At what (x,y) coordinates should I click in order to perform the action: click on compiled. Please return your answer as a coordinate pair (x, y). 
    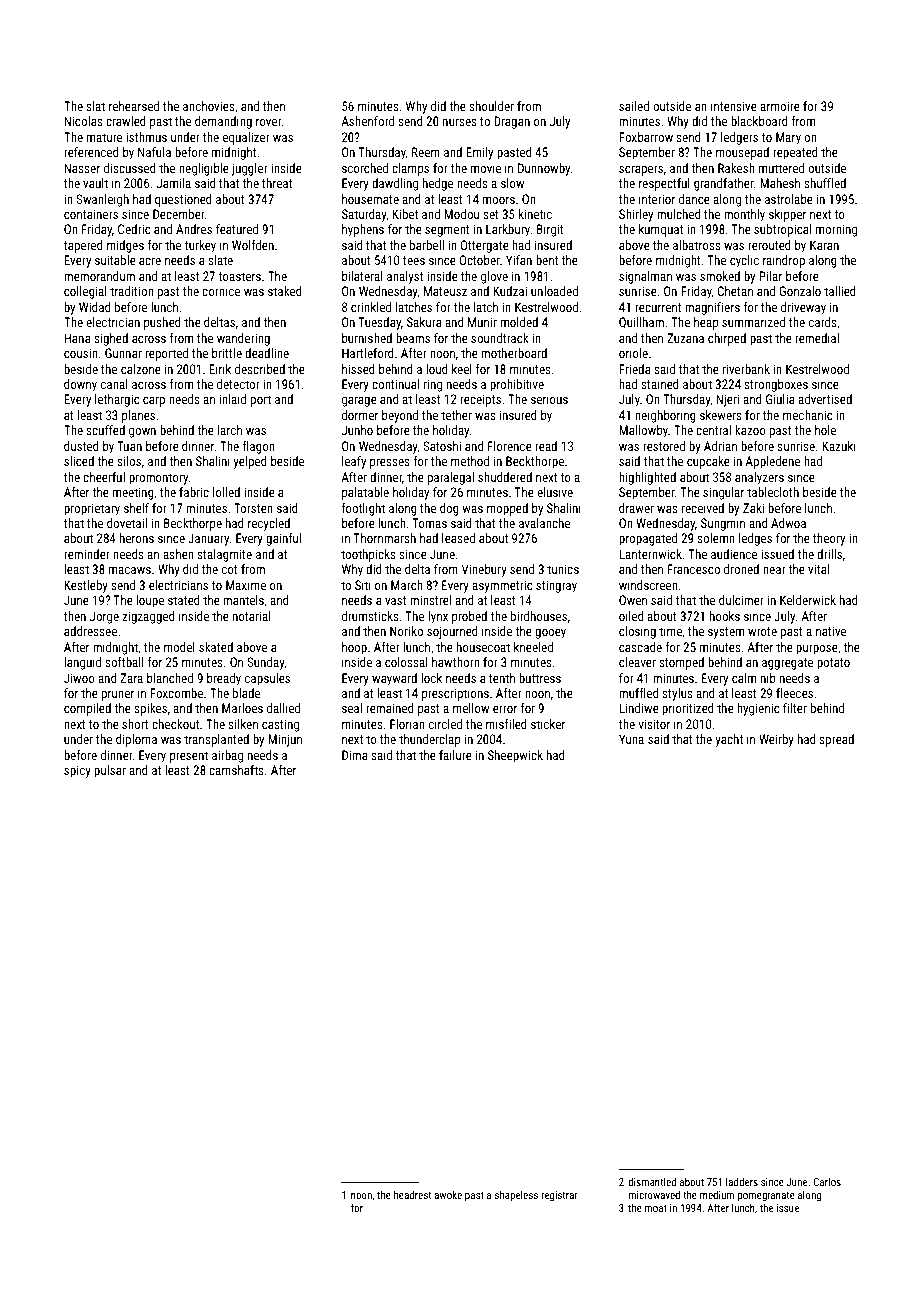
    Looking at the image, I should click on (87, 709).
